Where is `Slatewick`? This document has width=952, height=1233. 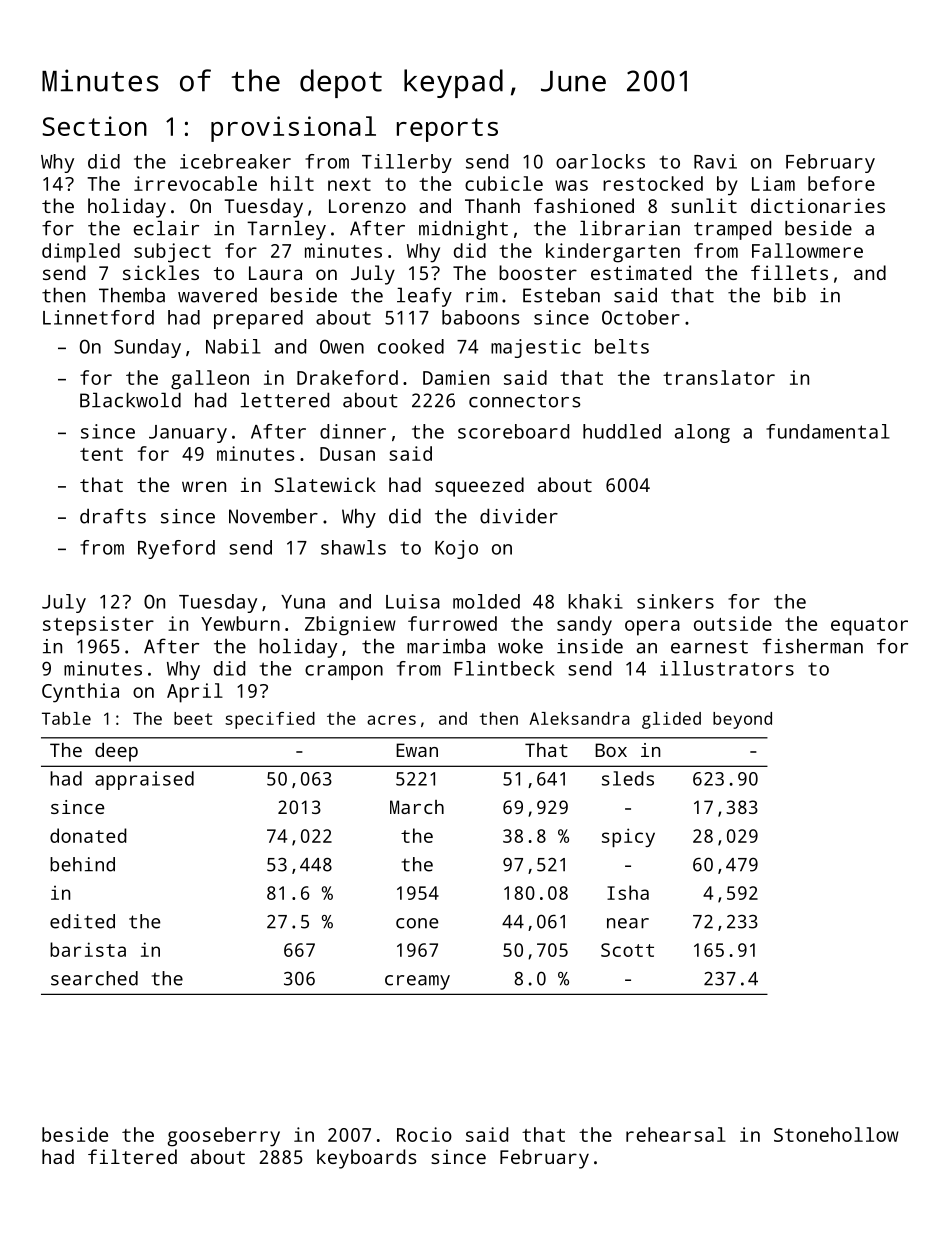 Slatewick is located at coordinates (325, 484).
